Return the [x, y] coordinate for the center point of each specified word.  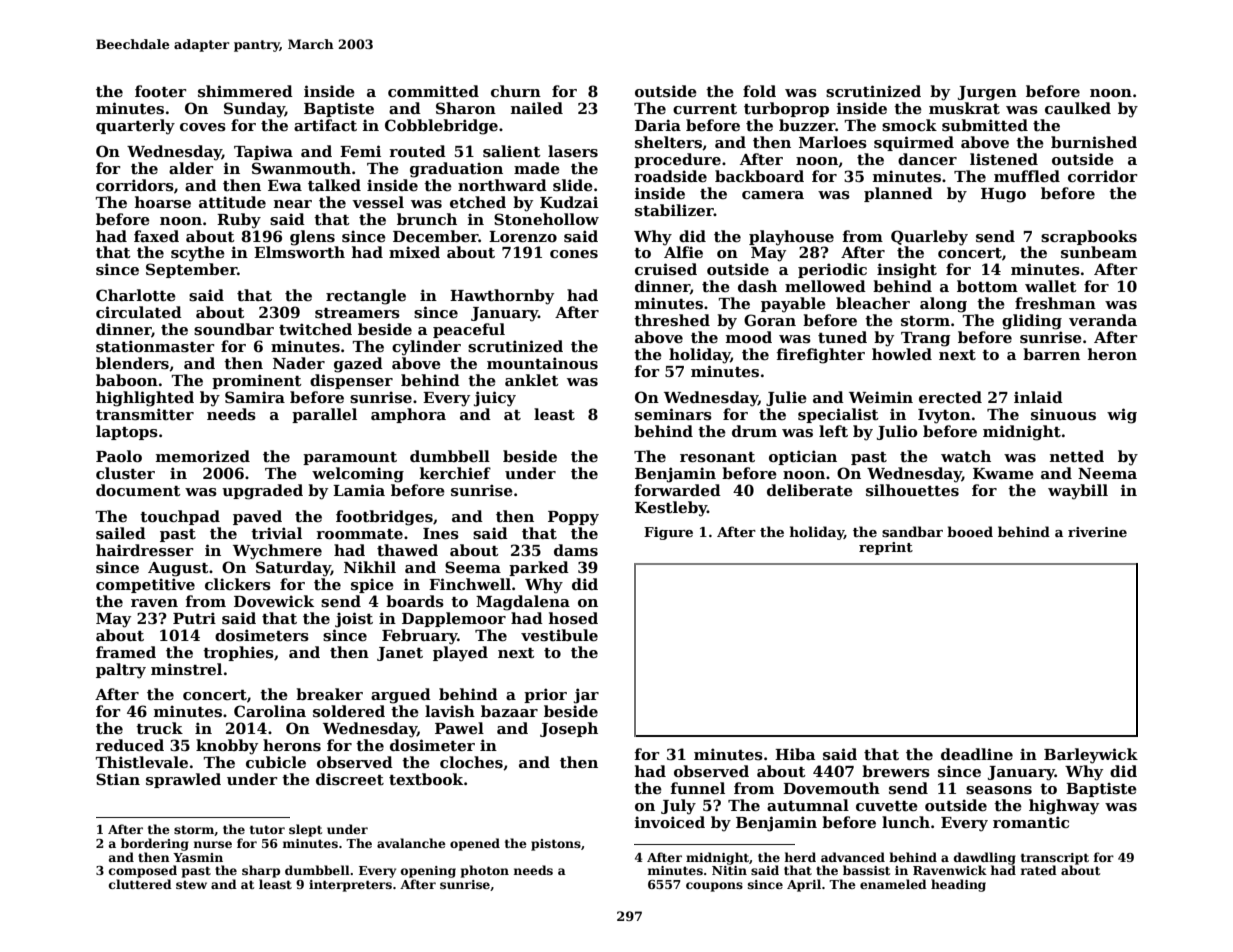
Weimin [881, 397]
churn [516, 91]
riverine [1097, 532]
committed [433, 91]
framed [126, 652]
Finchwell [470, 584]
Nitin [729, 870]
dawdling [985, 858]
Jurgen [987, 93]
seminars [673, 414]
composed [143, 871]
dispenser [351, 381]
